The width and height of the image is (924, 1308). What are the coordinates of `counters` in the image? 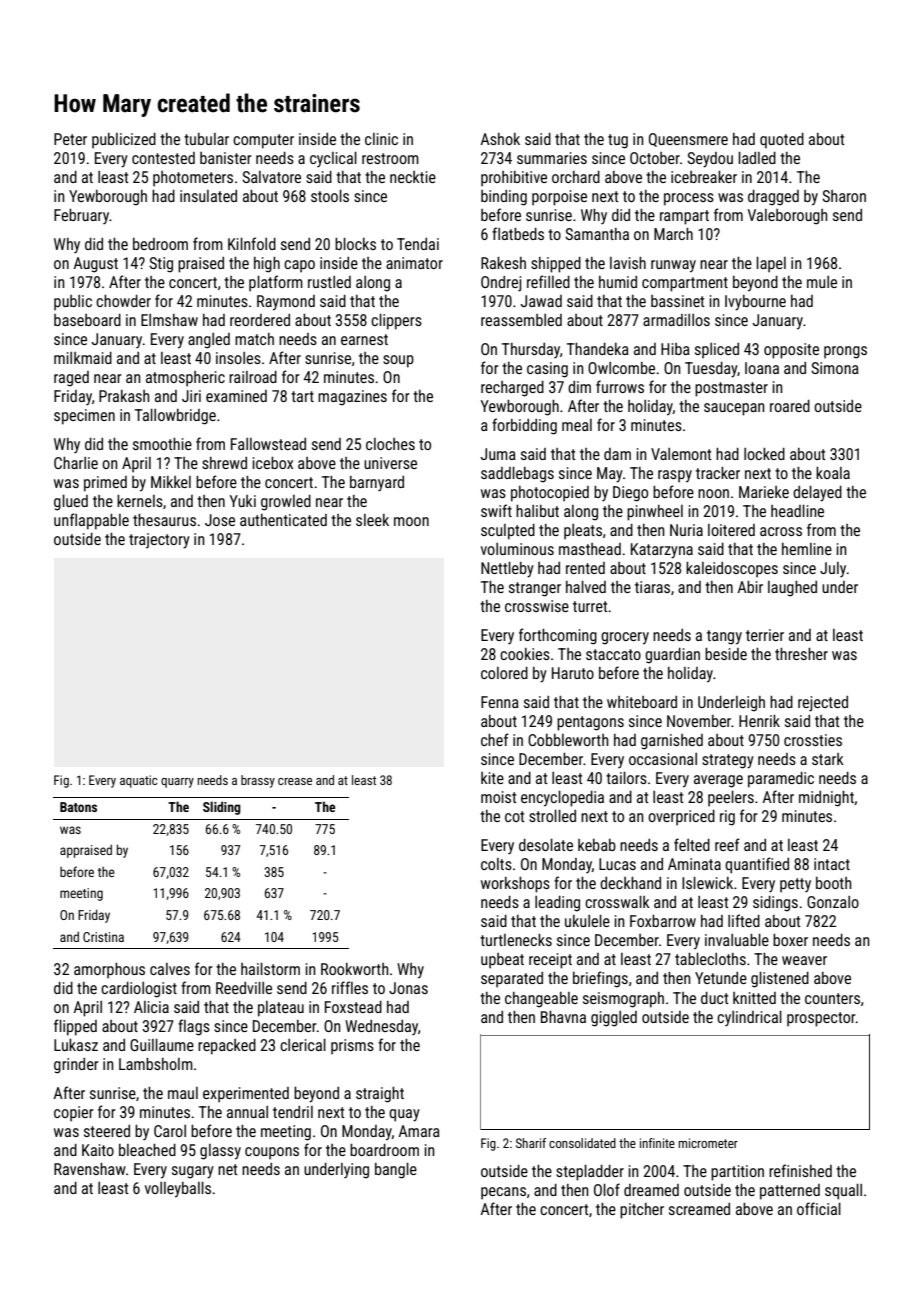 It's located at (832, 998).
